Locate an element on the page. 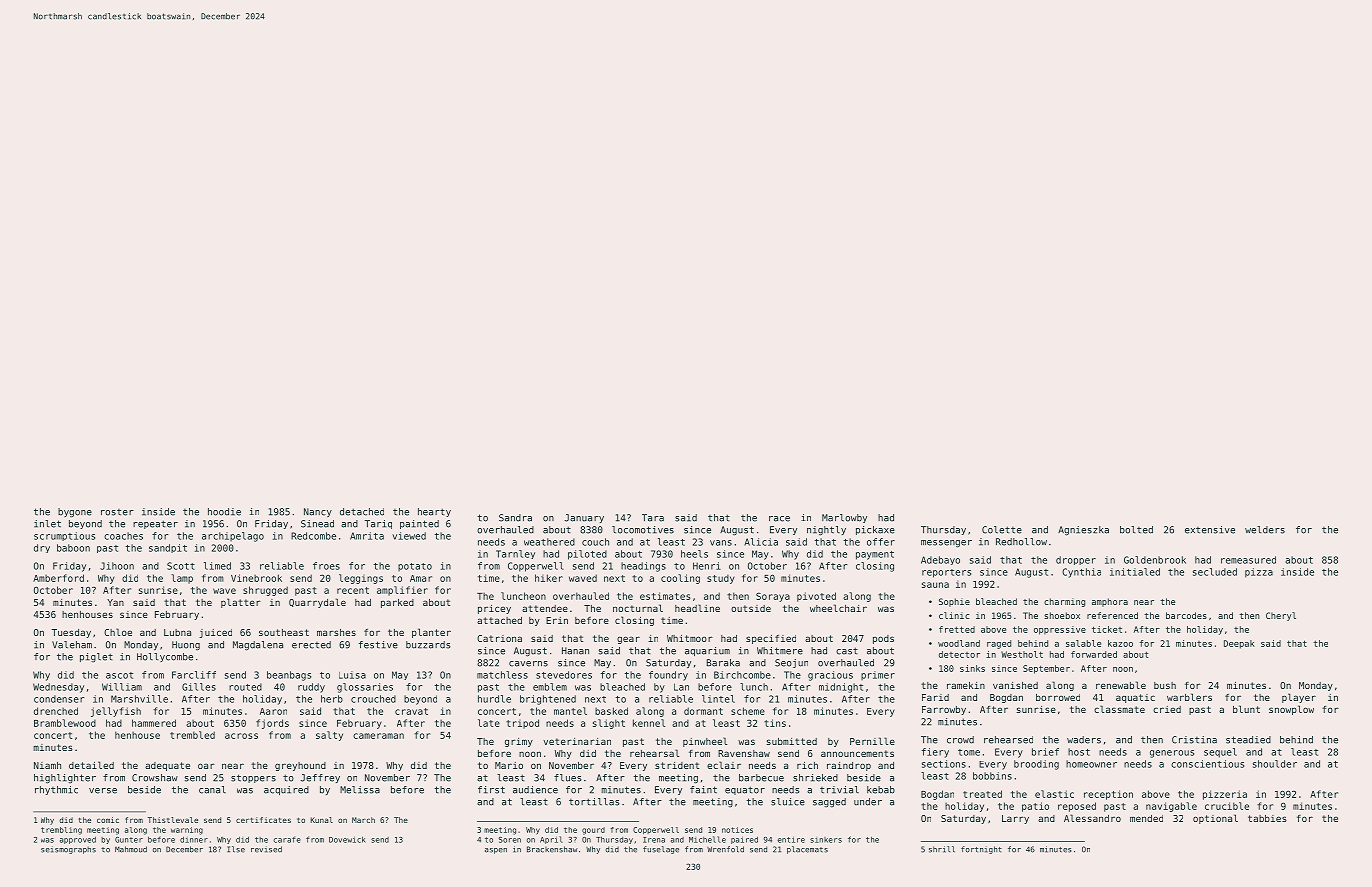 The width and height of the page is (1372, 887). Bramblewood is located at coordinates (65, 723).
